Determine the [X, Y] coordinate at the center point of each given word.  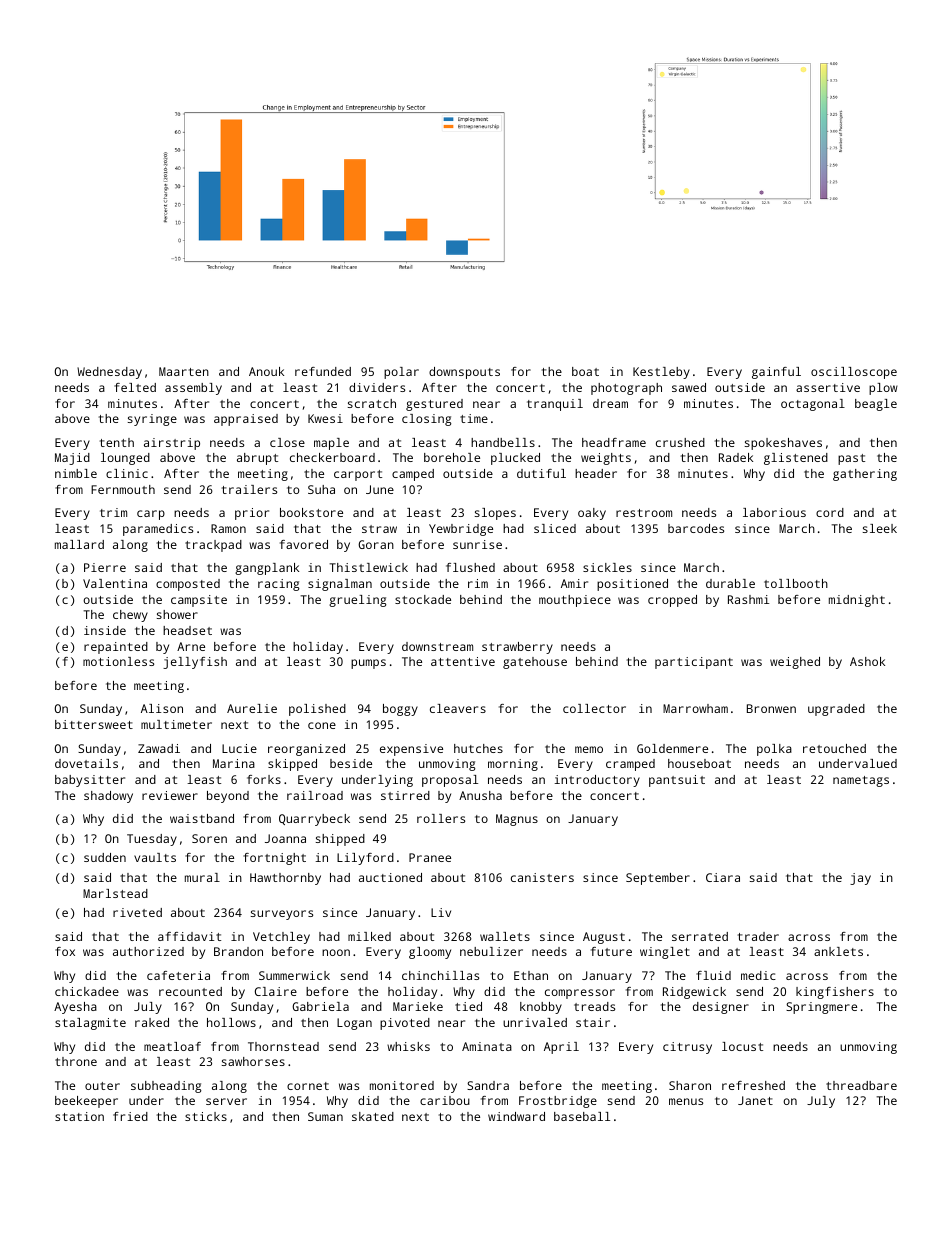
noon [336, 952]
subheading [166, 1087]
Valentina [115, 583]
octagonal [813, 405]
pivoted [405, 1024]
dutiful [541, 473]
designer [721, 1008]
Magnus [517, 820]
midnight [857, 601]
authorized [148, 951]
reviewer [170, 795]
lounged [125, 459]
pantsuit [677, 781]
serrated [700, 936]
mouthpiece [575, 601]
